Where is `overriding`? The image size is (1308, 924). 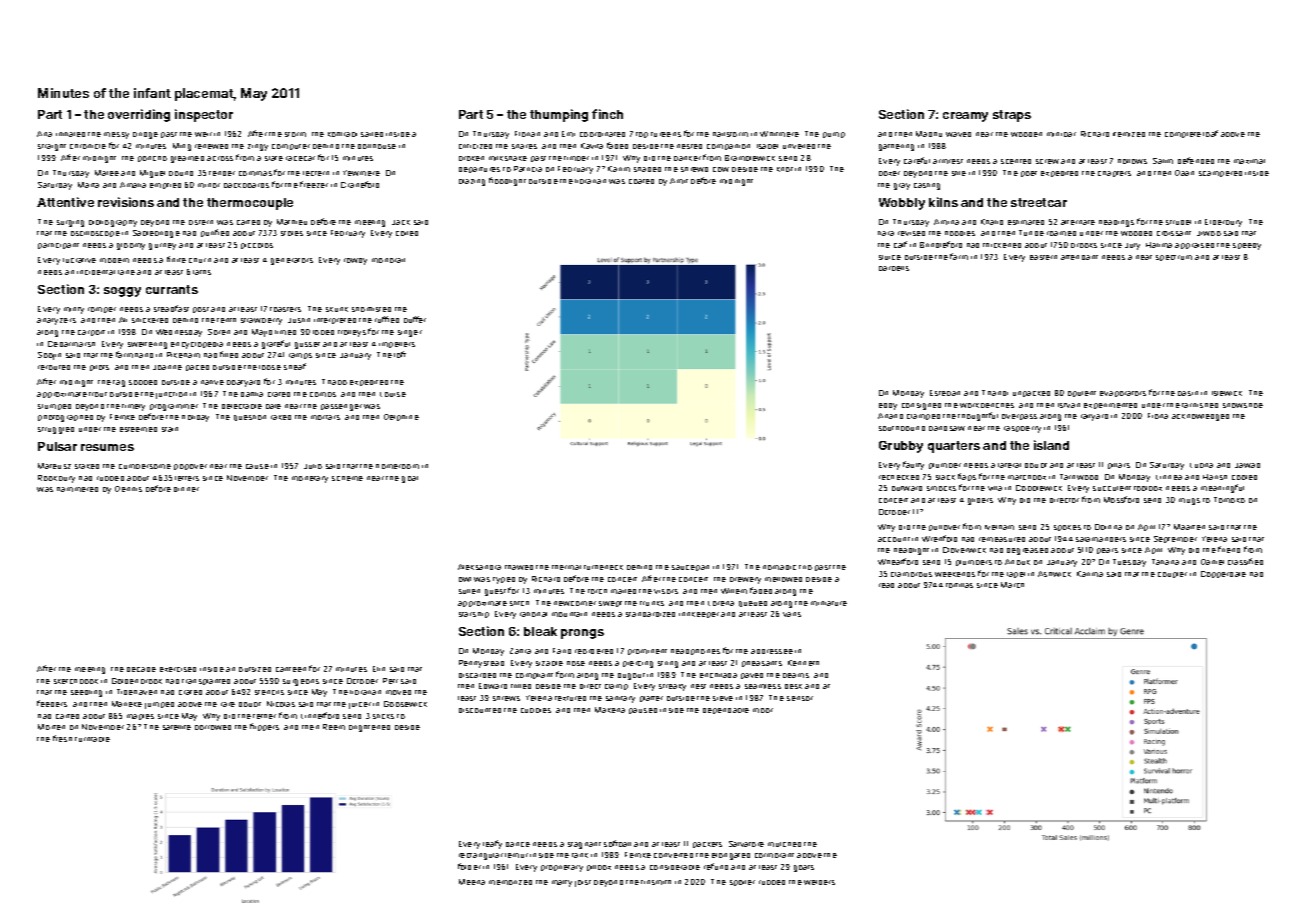
overriding is located at coordinates (139, 115).
